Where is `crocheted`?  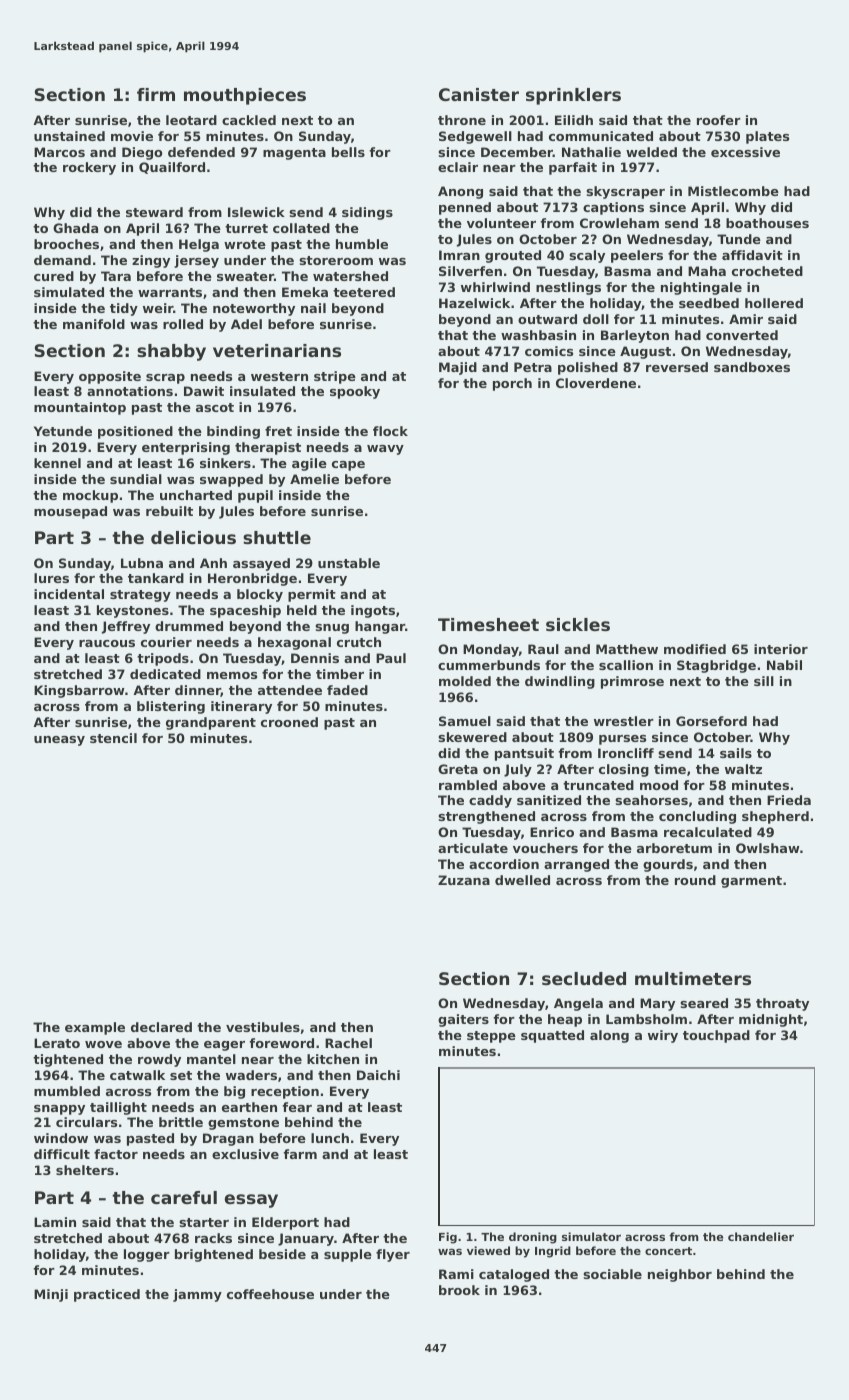
crocheted is located at coordinates (767, 271).
